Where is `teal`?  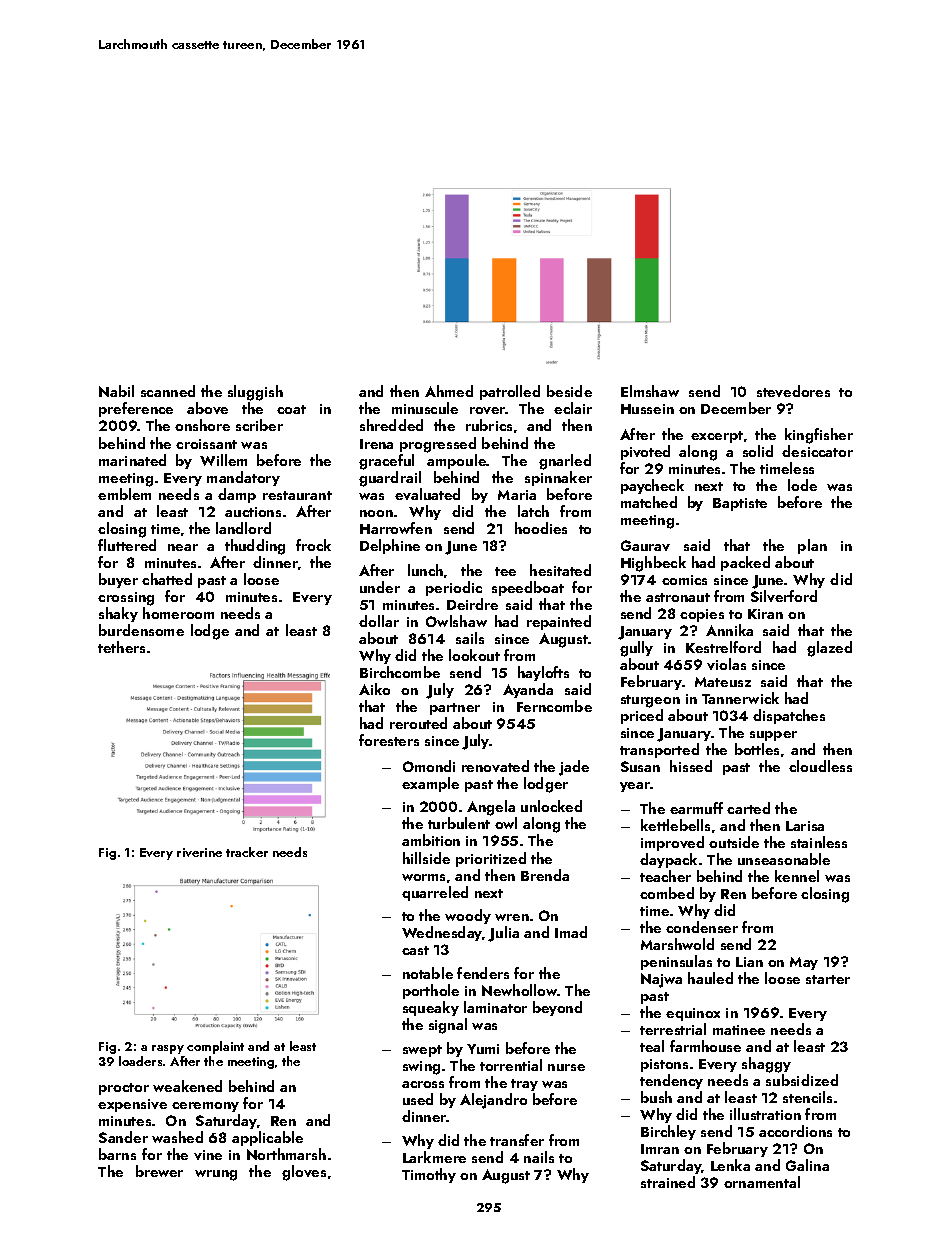
teal is located at coordinates (652, 1046).
